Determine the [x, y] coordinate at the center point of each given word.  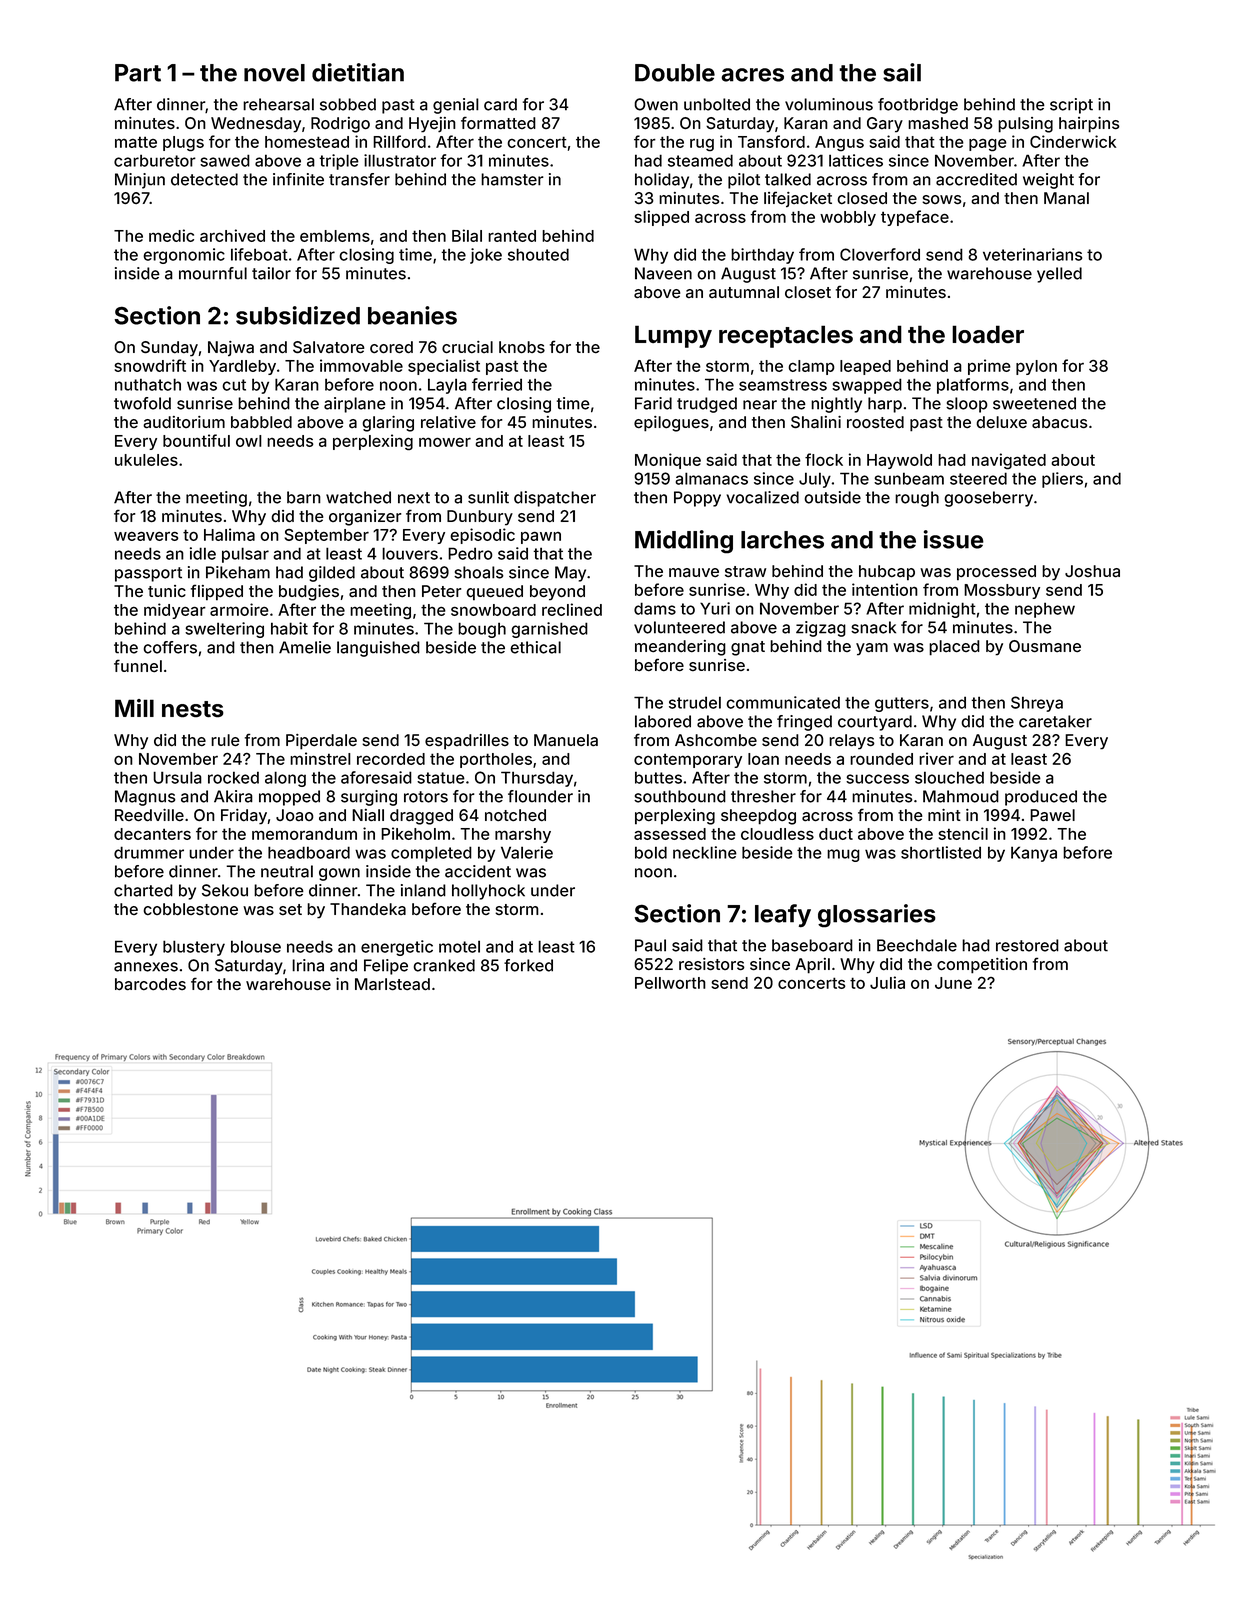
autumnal [744, 292]
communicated [783, 702]
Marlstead [392, 984]
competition [982, 966]
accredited [976, 179]
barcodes [150, 984]
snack [873, 627]
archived [232, 235]
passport [148, 574]
